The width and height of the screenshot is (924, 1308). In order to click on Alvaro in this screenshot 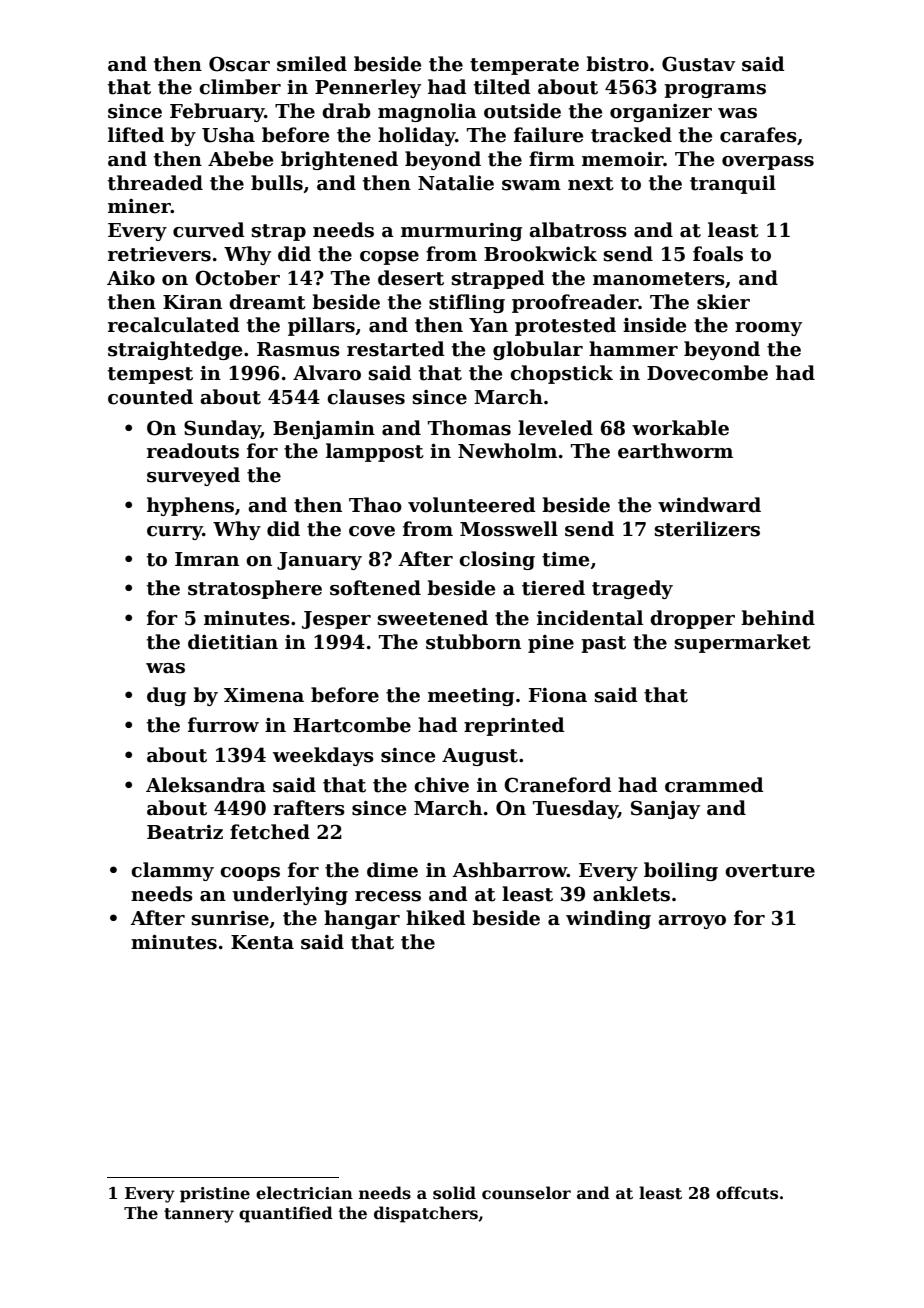, I will do `click(327, 373)`.
